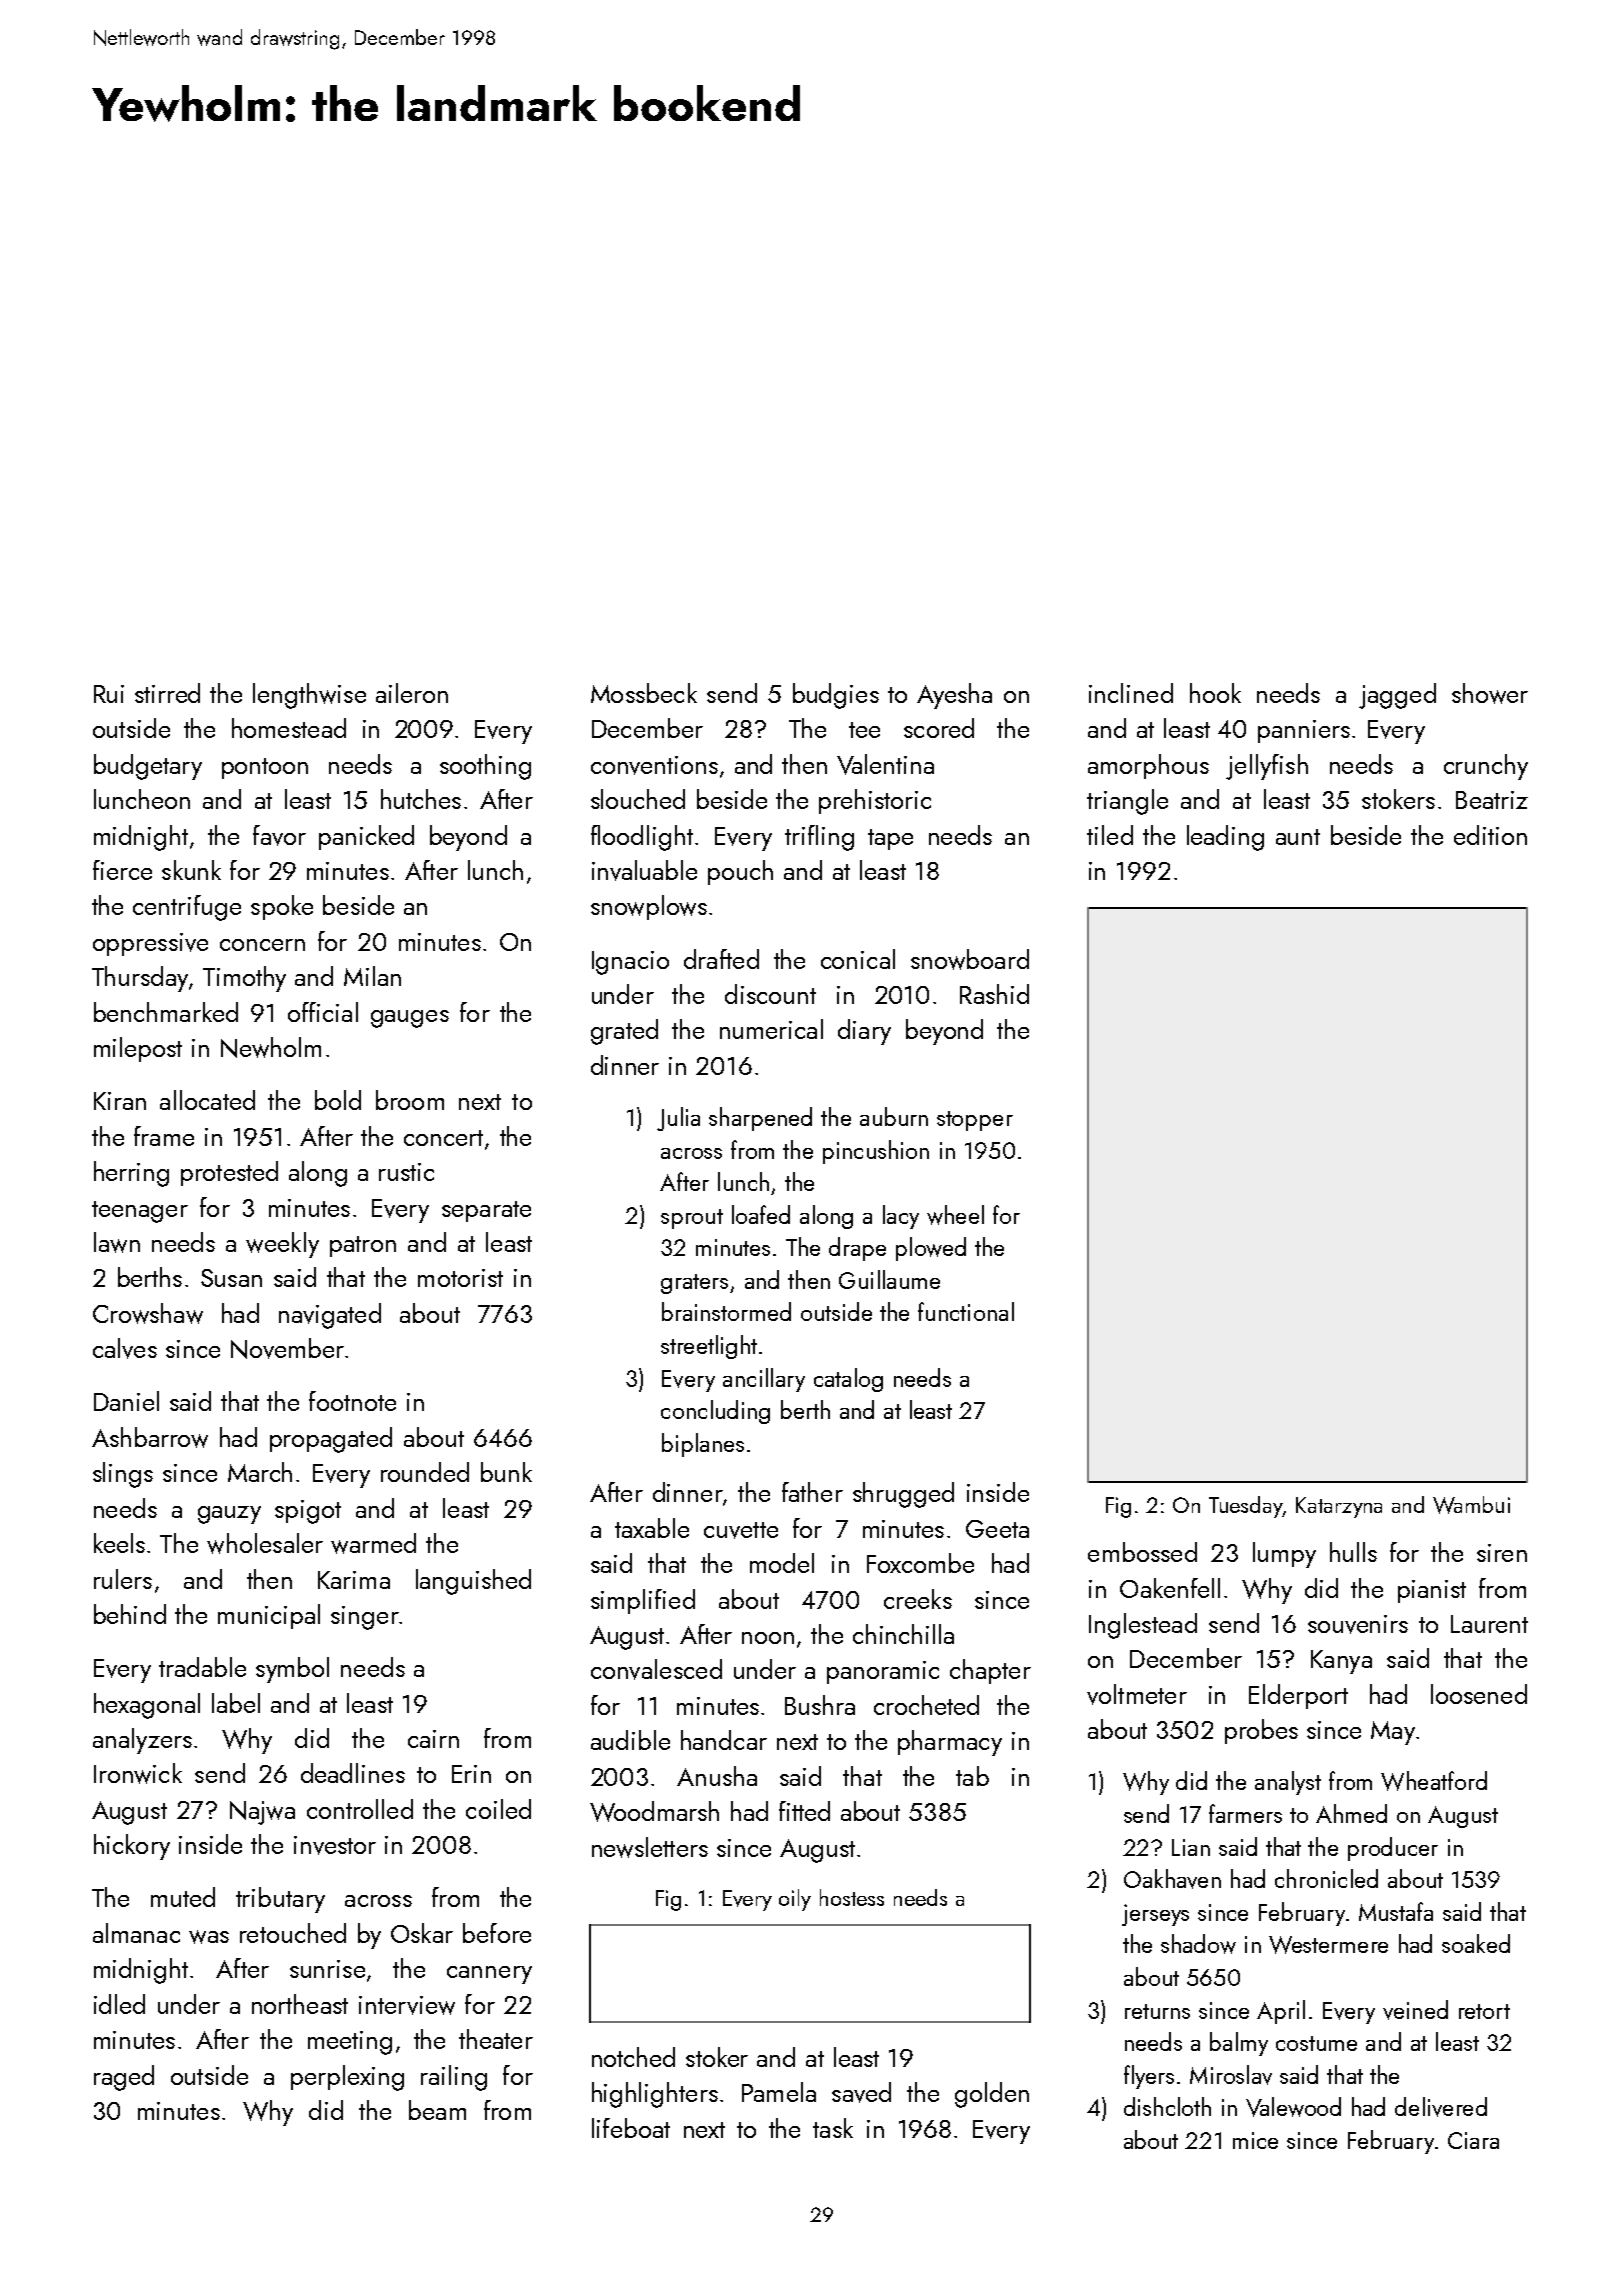 Image resolution: width=1620 pixels, height=2292 pixels. What do you see at coordinates (990, 1671) in the image?
I see `chapter` at bounding box center [990, 1671].
